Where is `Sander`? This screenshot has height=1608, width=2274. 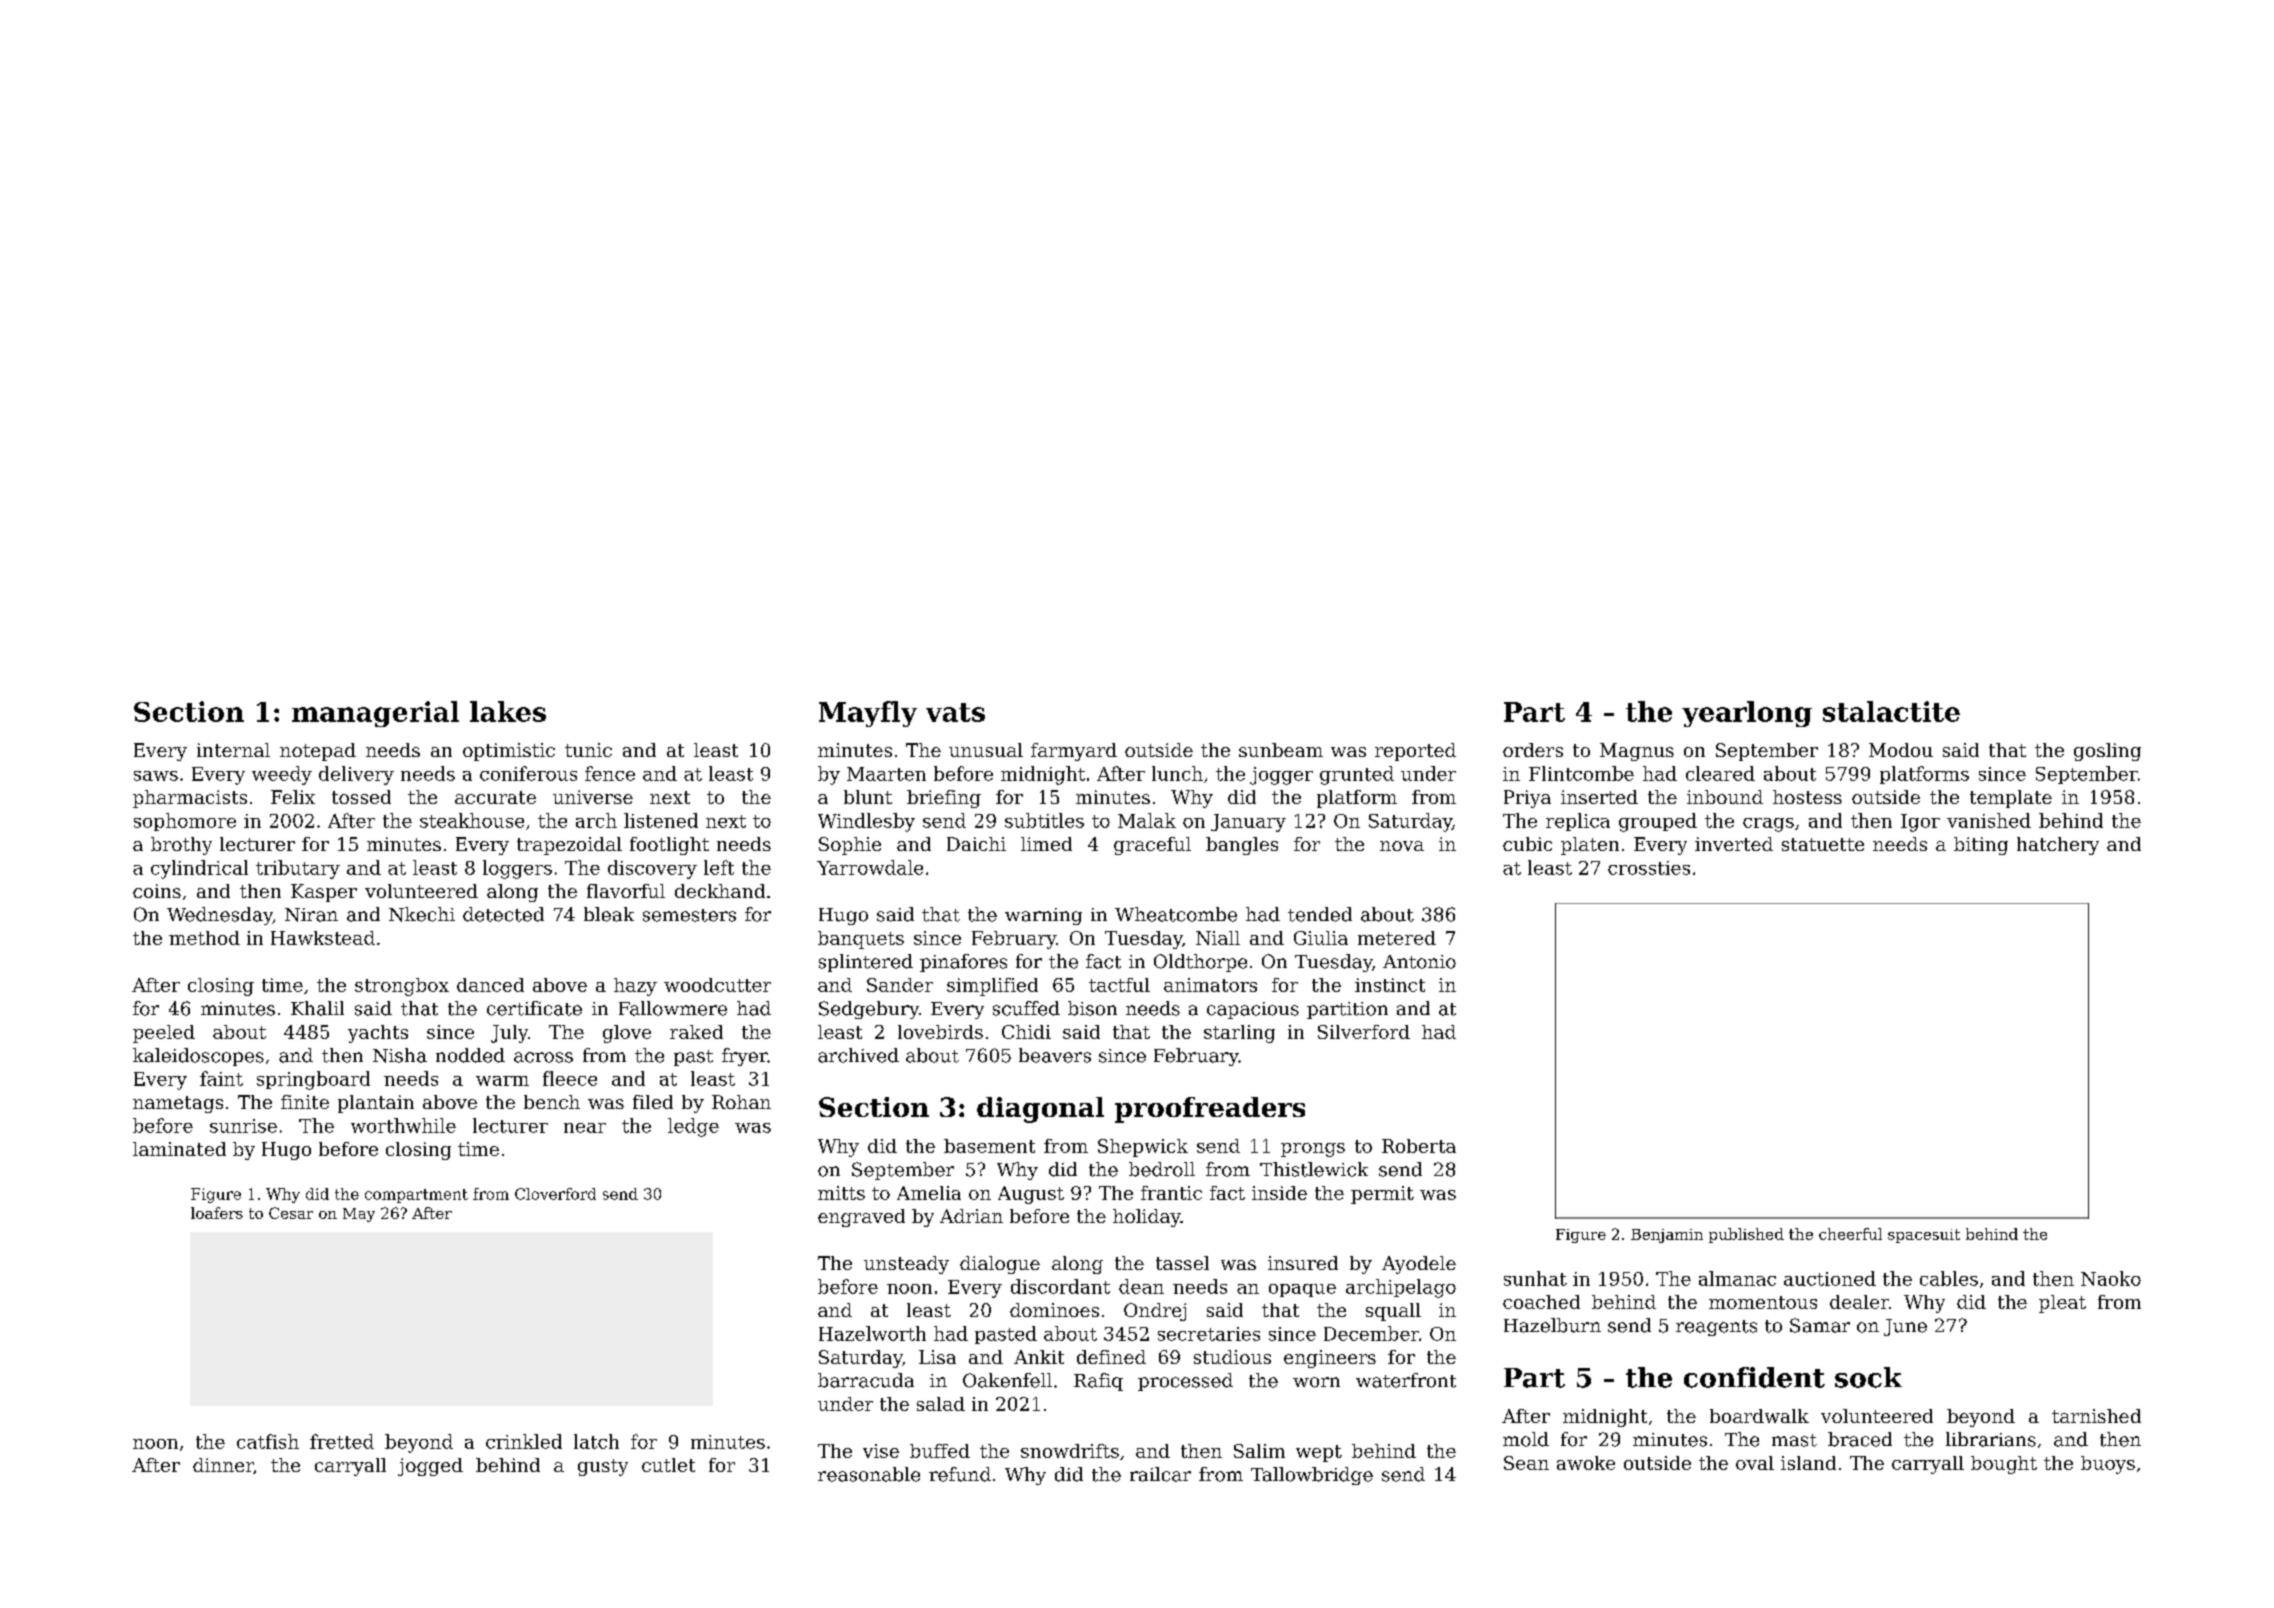 Sander is located at coordinates (900, 985).
